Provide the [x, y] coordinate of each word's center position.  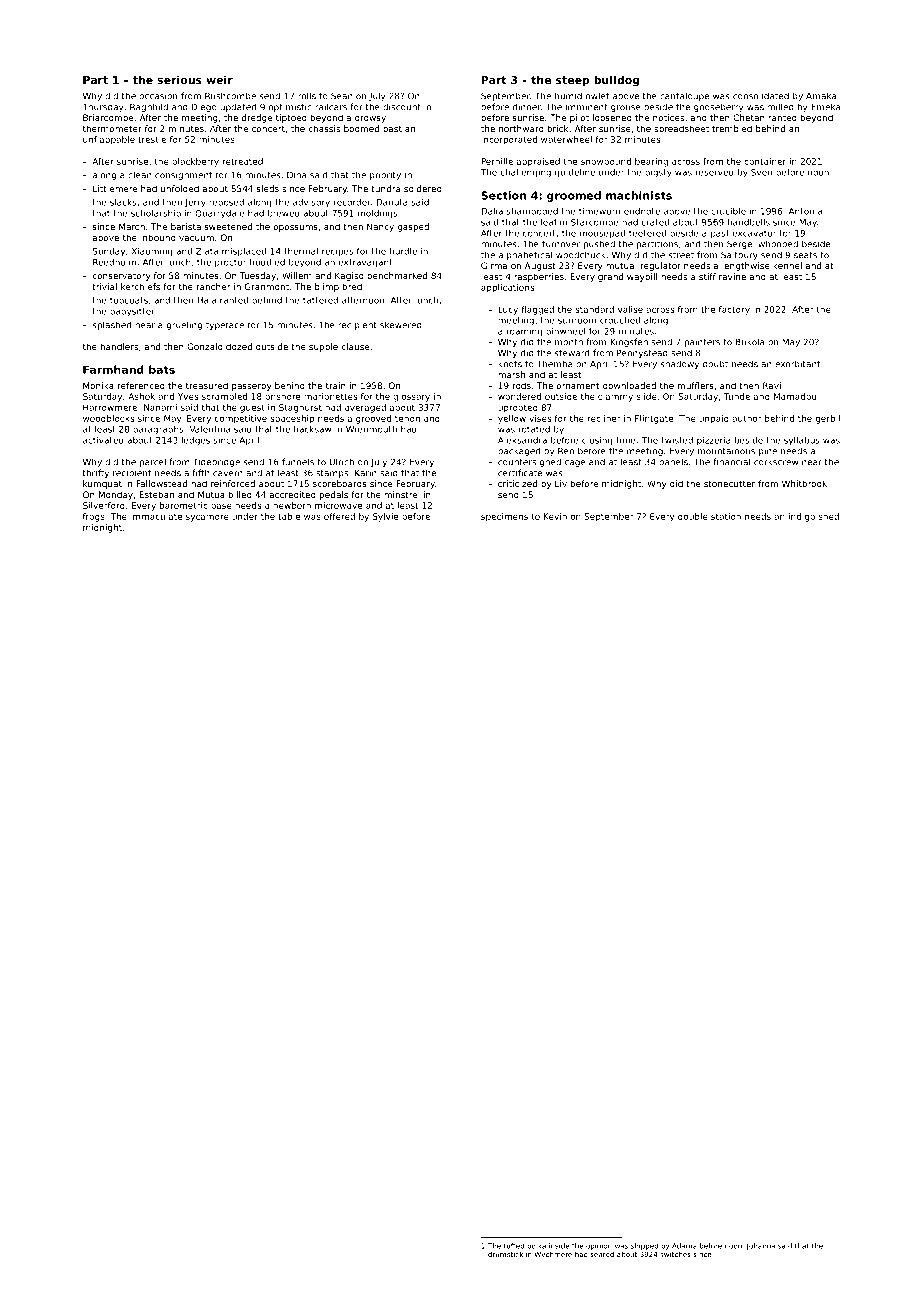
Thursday [103, 107]
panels [673, 462]
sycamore [207, 518]
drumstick [505, 1254]
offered [339, 516]
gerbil [828, 419]
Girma [494, 265]
